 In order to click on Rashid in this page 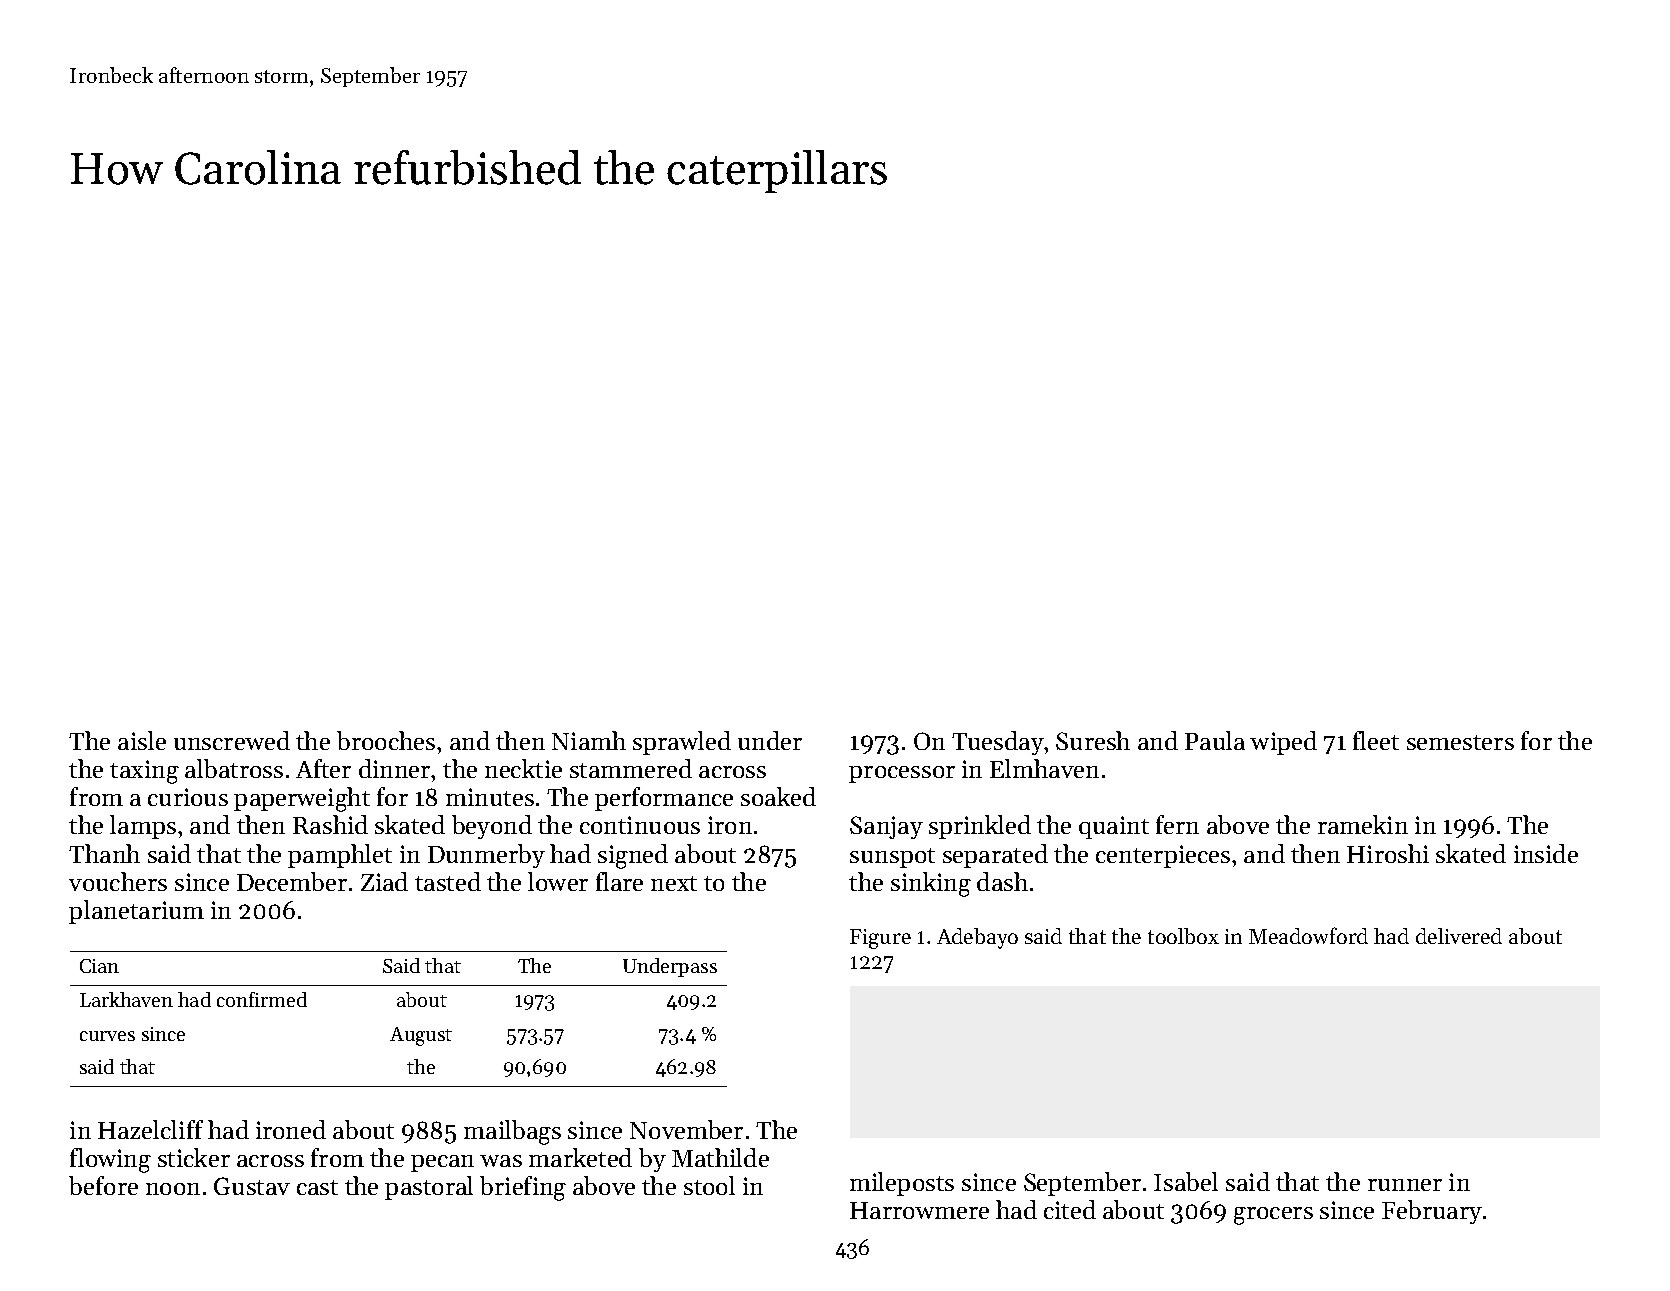, I will do `click(330, 824)`.
